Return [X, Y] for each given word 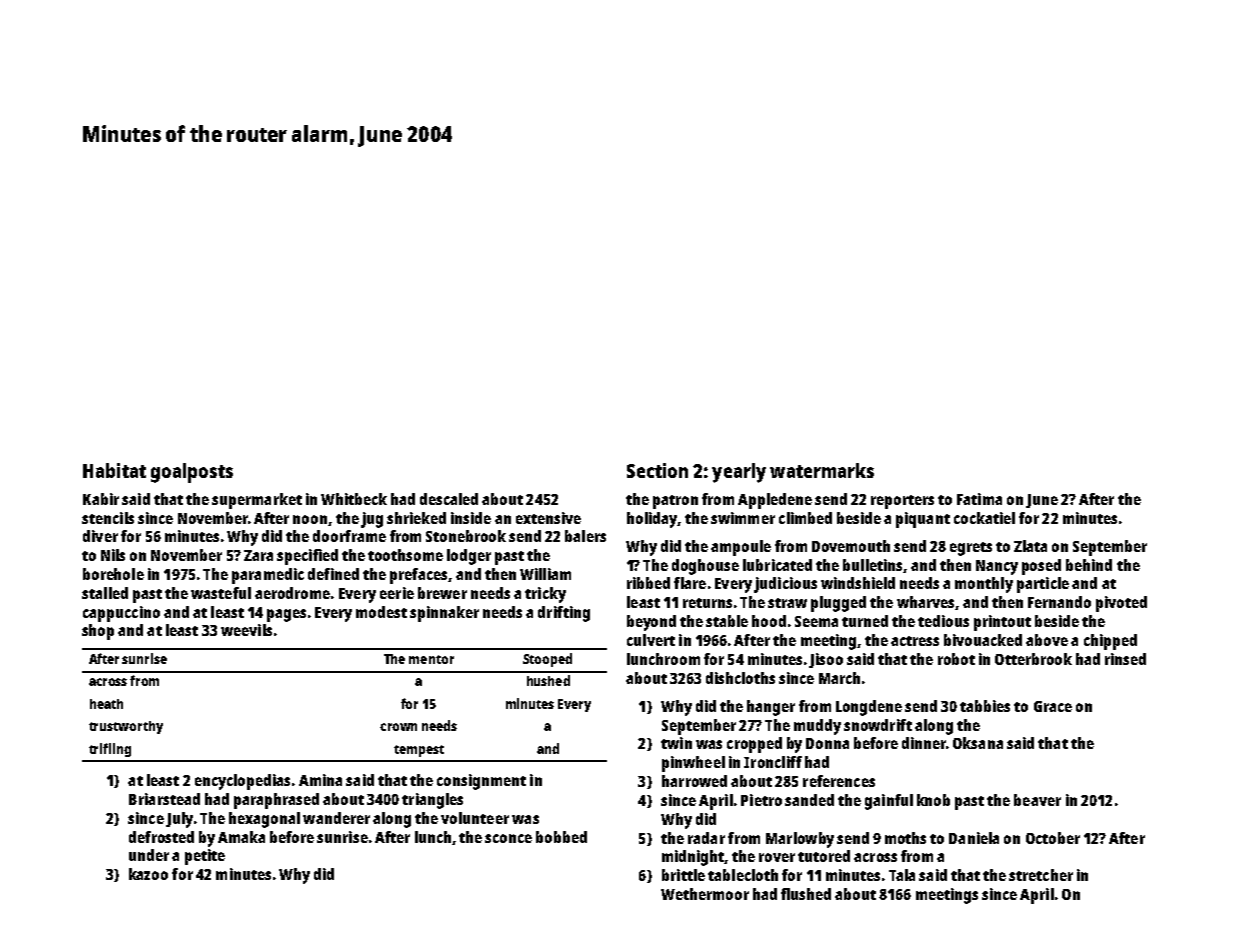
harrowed [694, 781]
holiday [652, 520]
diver [100, 536]
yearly [739, 473]
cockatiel [984, 518]
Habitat [114, 470]
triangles [432, 801]
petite [205, 857]
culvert [651, 640]
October [1053, 838]
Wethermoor [705, 894]
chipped [1110, 642]
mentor [431, 659]
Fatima [979, 499]
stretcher [1041, 875]
